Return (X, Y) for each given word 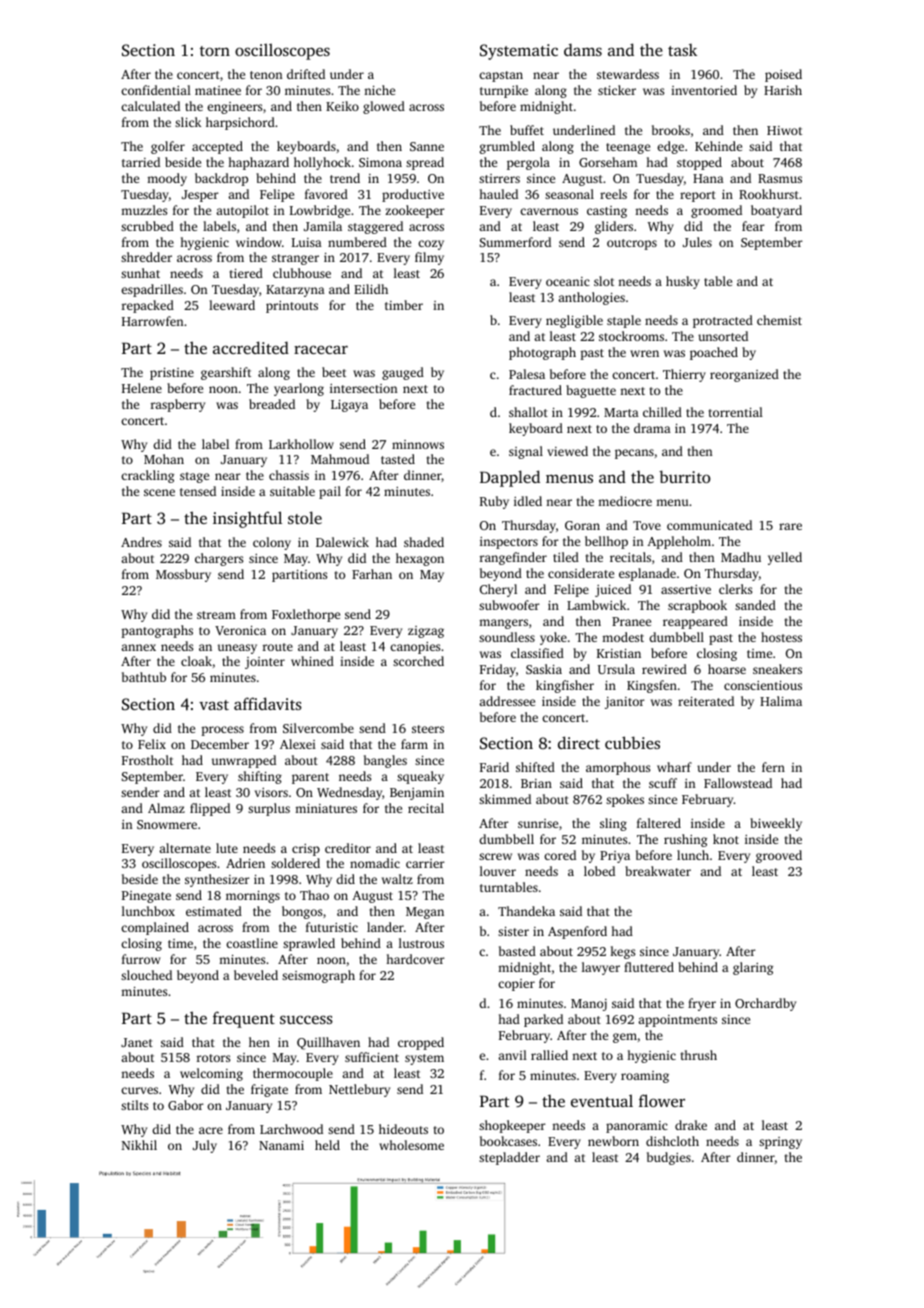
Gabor (186, 1105)
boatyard (776, 211)
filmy (429, 258)
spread (425, 163)
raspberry (178, 405)
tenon (266, 75)
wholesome (411, 1145)
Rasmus (780, 178)
